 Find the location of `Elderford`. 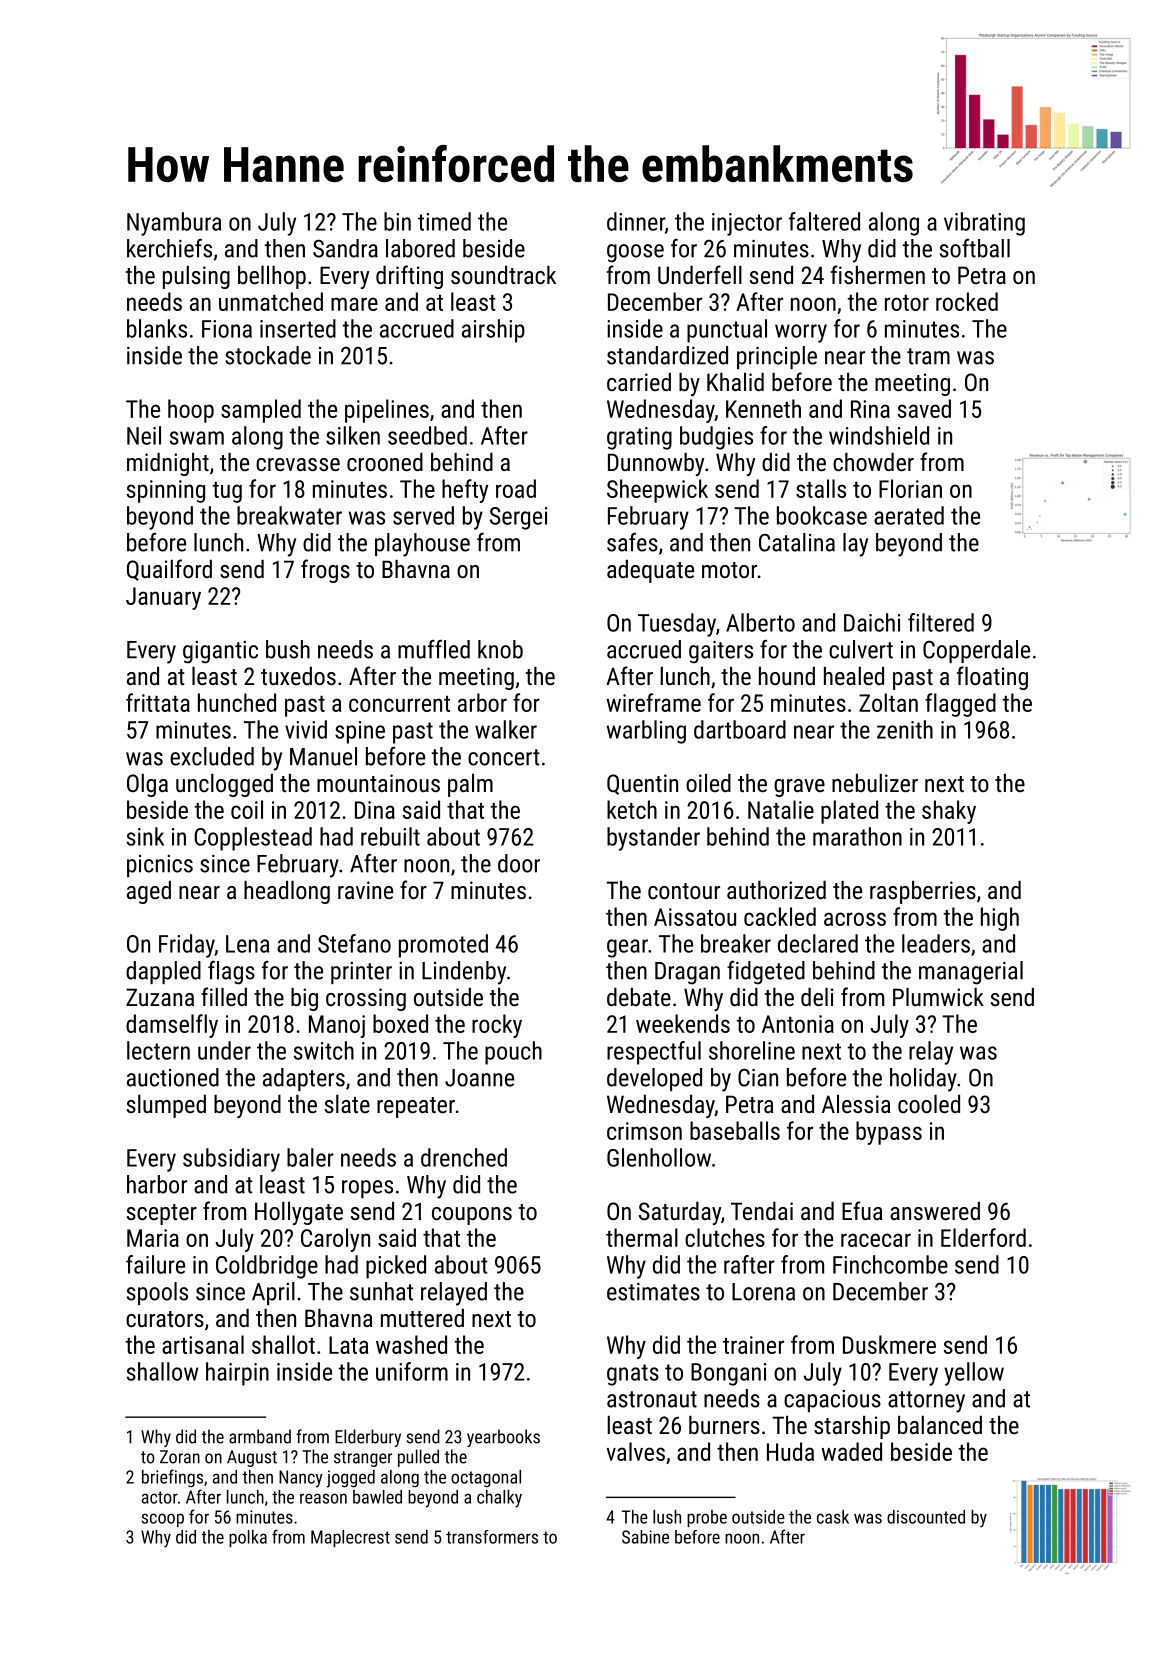

Elderford is located at coordinates (983, 1237).
